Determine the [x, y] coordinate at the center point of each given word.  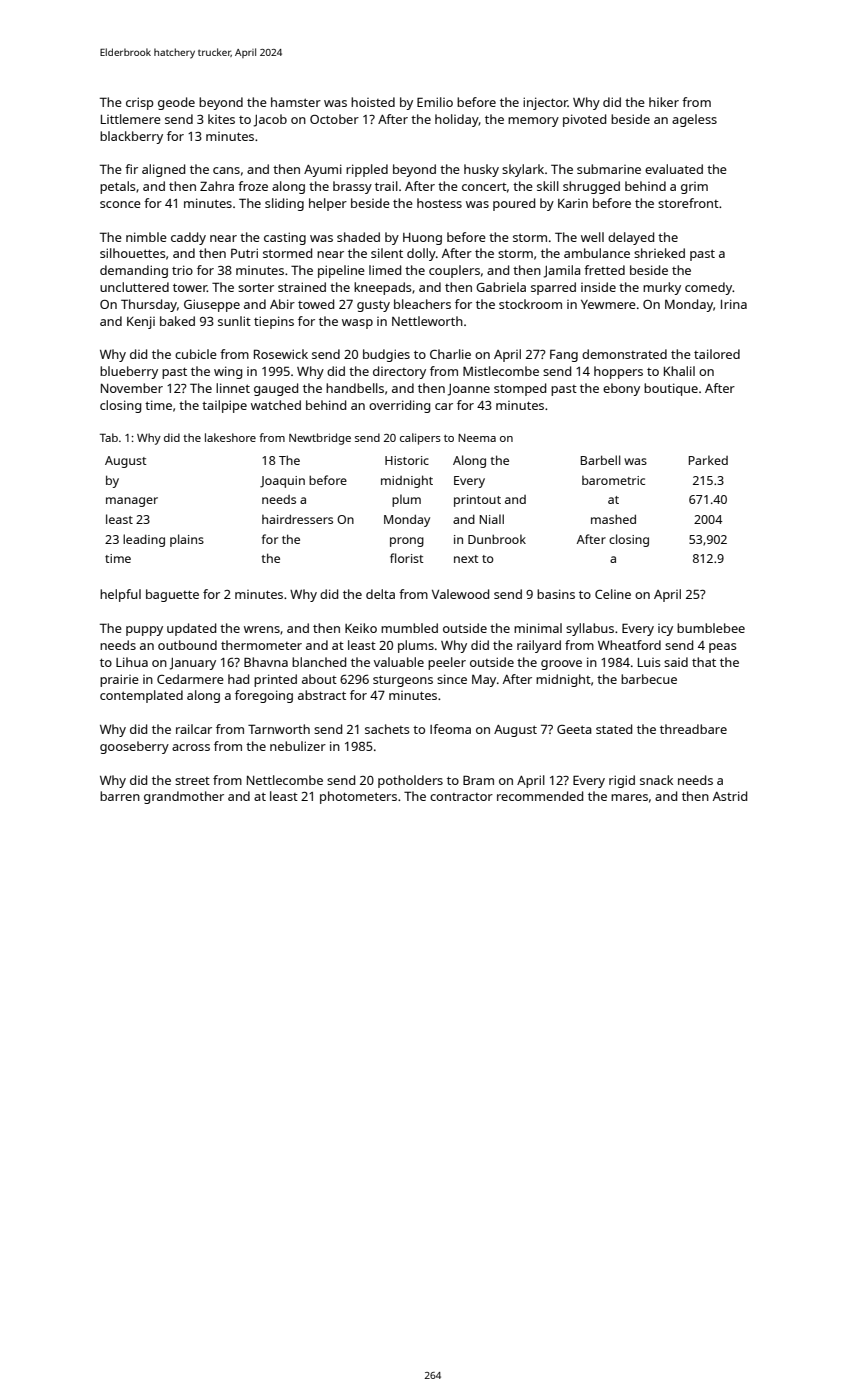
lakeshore [230, 437]
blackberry [131, 137]
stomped [520, 389]
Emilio [435, 102]
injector [545, 103]
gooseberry [134, 747]
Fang [564, 355]
